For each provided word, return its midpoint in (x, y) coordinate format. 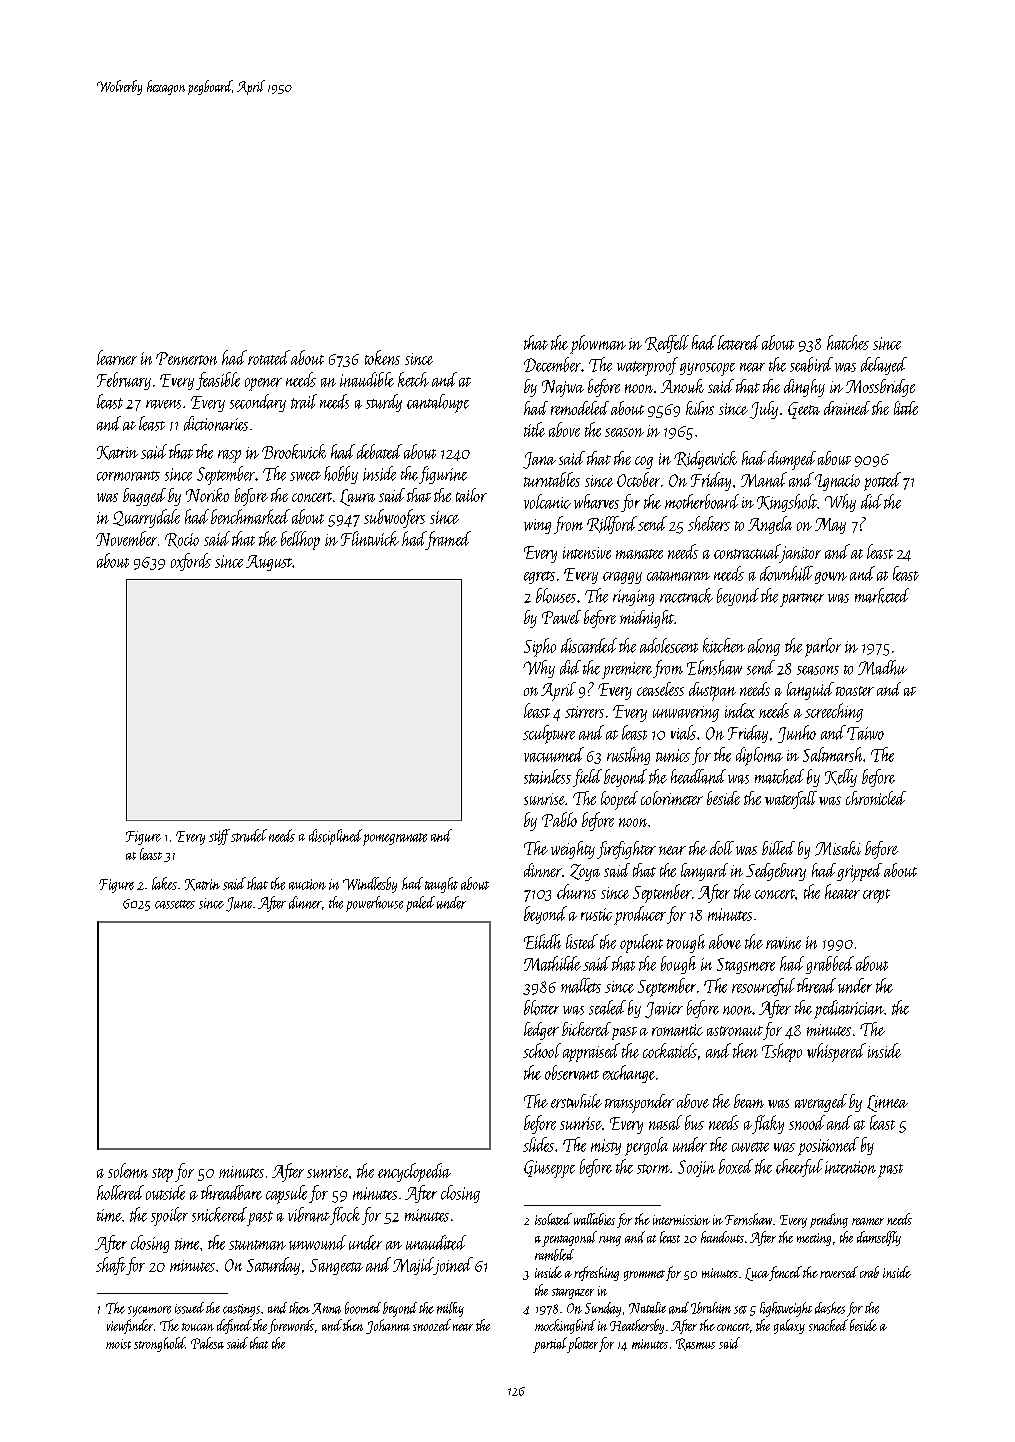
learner (117, 357)
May (830, 526)
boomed (363, 1308)
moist (118, 1344)
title (534, 429)
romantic (677, 1030)
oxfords (191, 562)
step (162, 1175)
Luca (757, 1274)
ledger (541, 1031)
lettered (739, 342)
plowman (598, 344)
